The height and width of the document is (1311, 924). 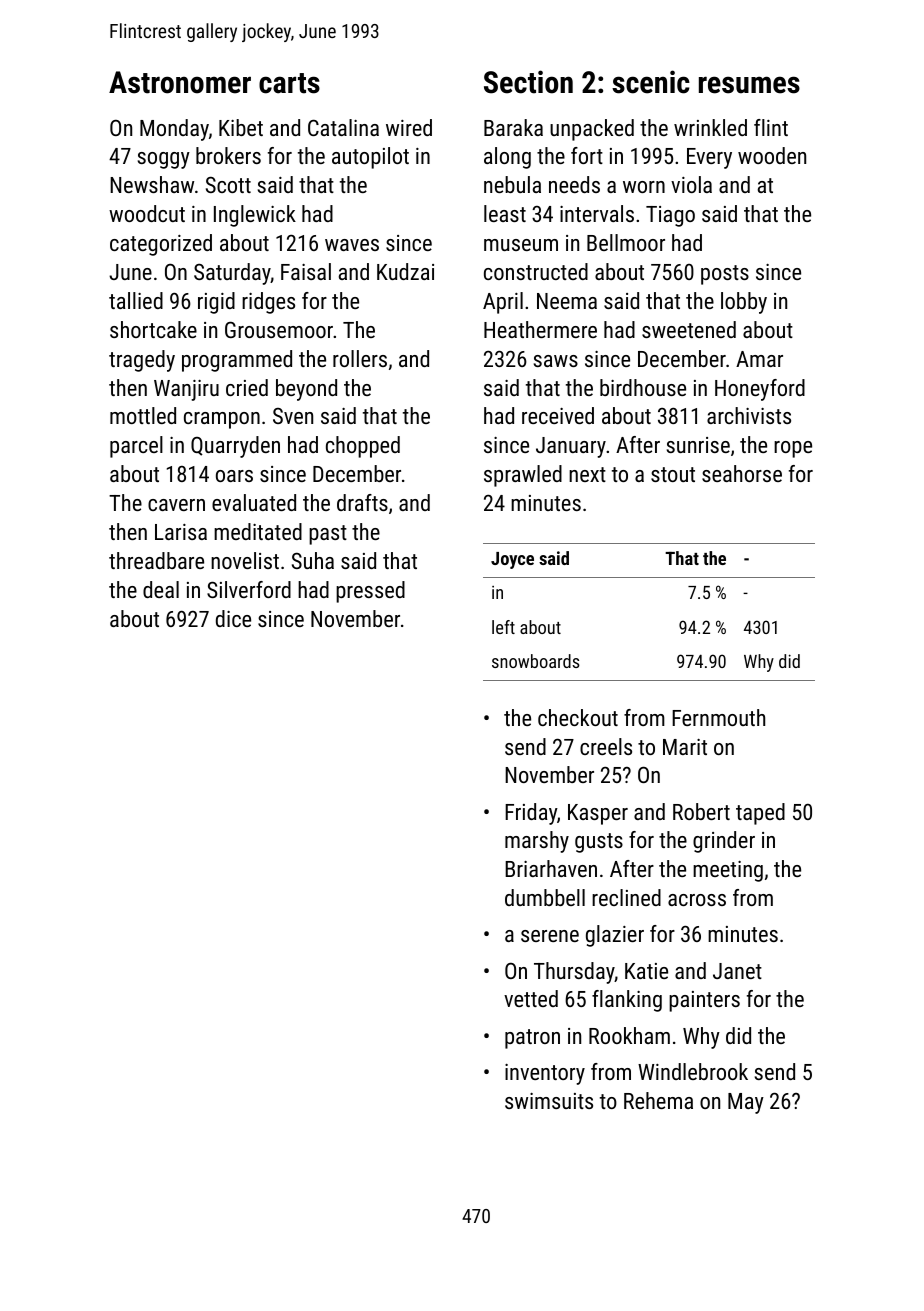 I want to click on posts, so click(x=725, y=275).
